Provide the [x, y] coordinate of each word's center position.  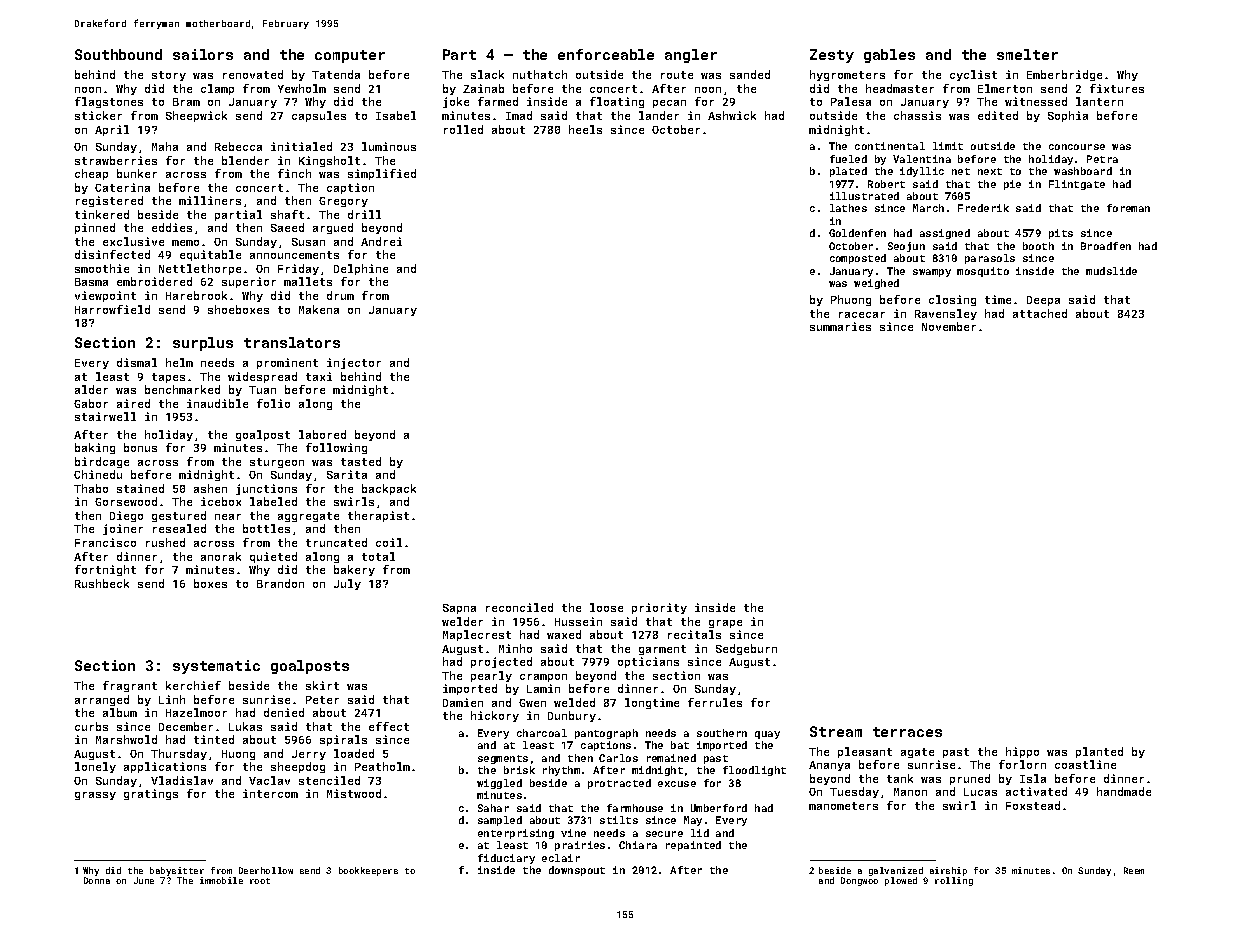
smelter [1027, 54]
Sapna [459, 609]
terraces [907, 732]
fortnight [105, 570]
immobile [221, 880]
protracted [619, 784]
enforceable [606, 54]
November [949, 326]
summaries [840, 326]
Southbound [118, 54]
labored [322, 434]
